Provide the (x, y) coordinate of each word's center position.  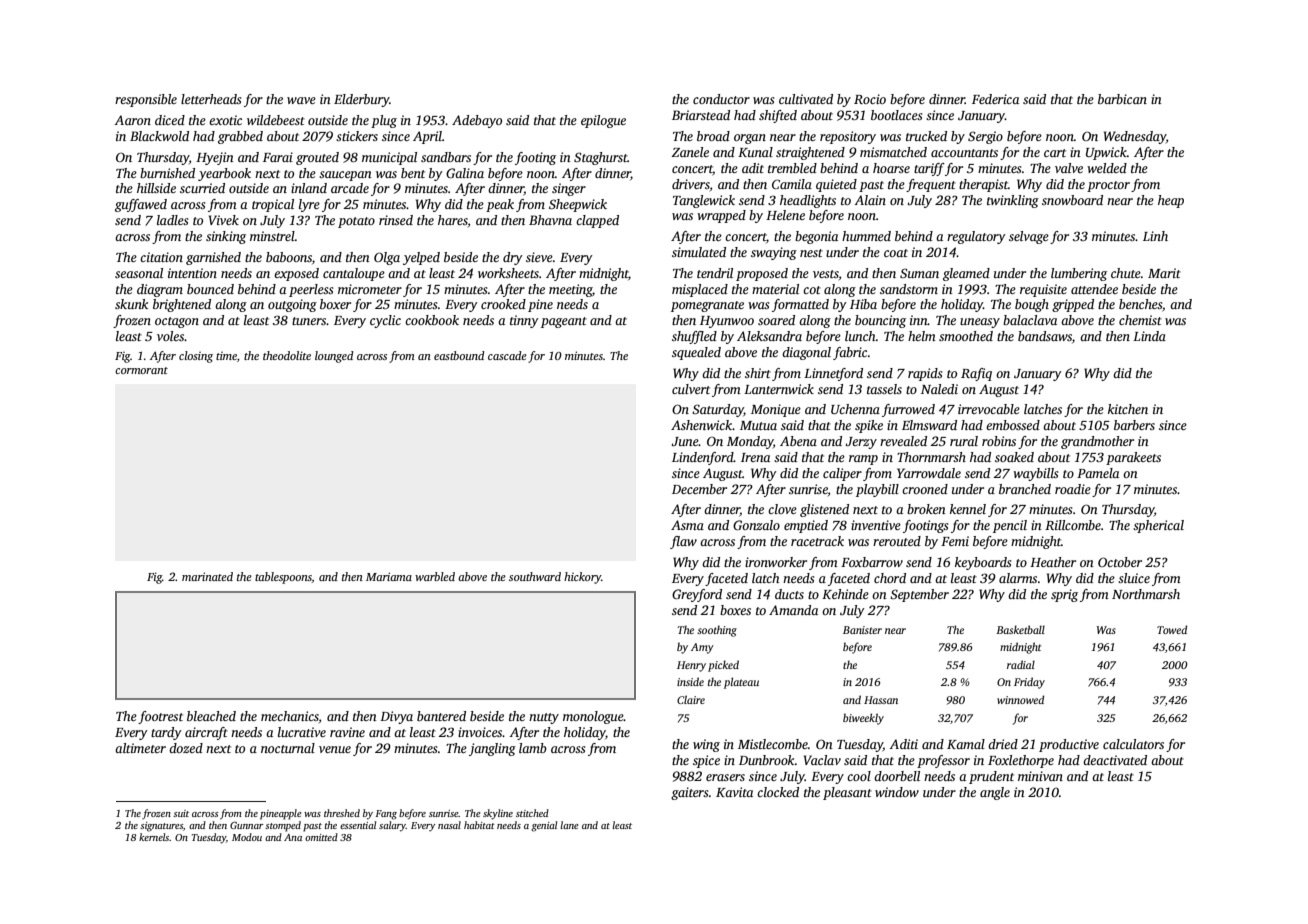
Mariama (389, 576)
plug (384, 121)
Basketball (1020, 629)
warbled (435, 576)
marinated (207, 576)
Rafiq (976, 374)
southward (535, 576)
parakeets (1133, 458)
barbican (1122, 99)
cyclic (385, 321)
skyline (498, 814)
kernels (154, 837)
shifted (778, 116)
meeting (570, 290)
